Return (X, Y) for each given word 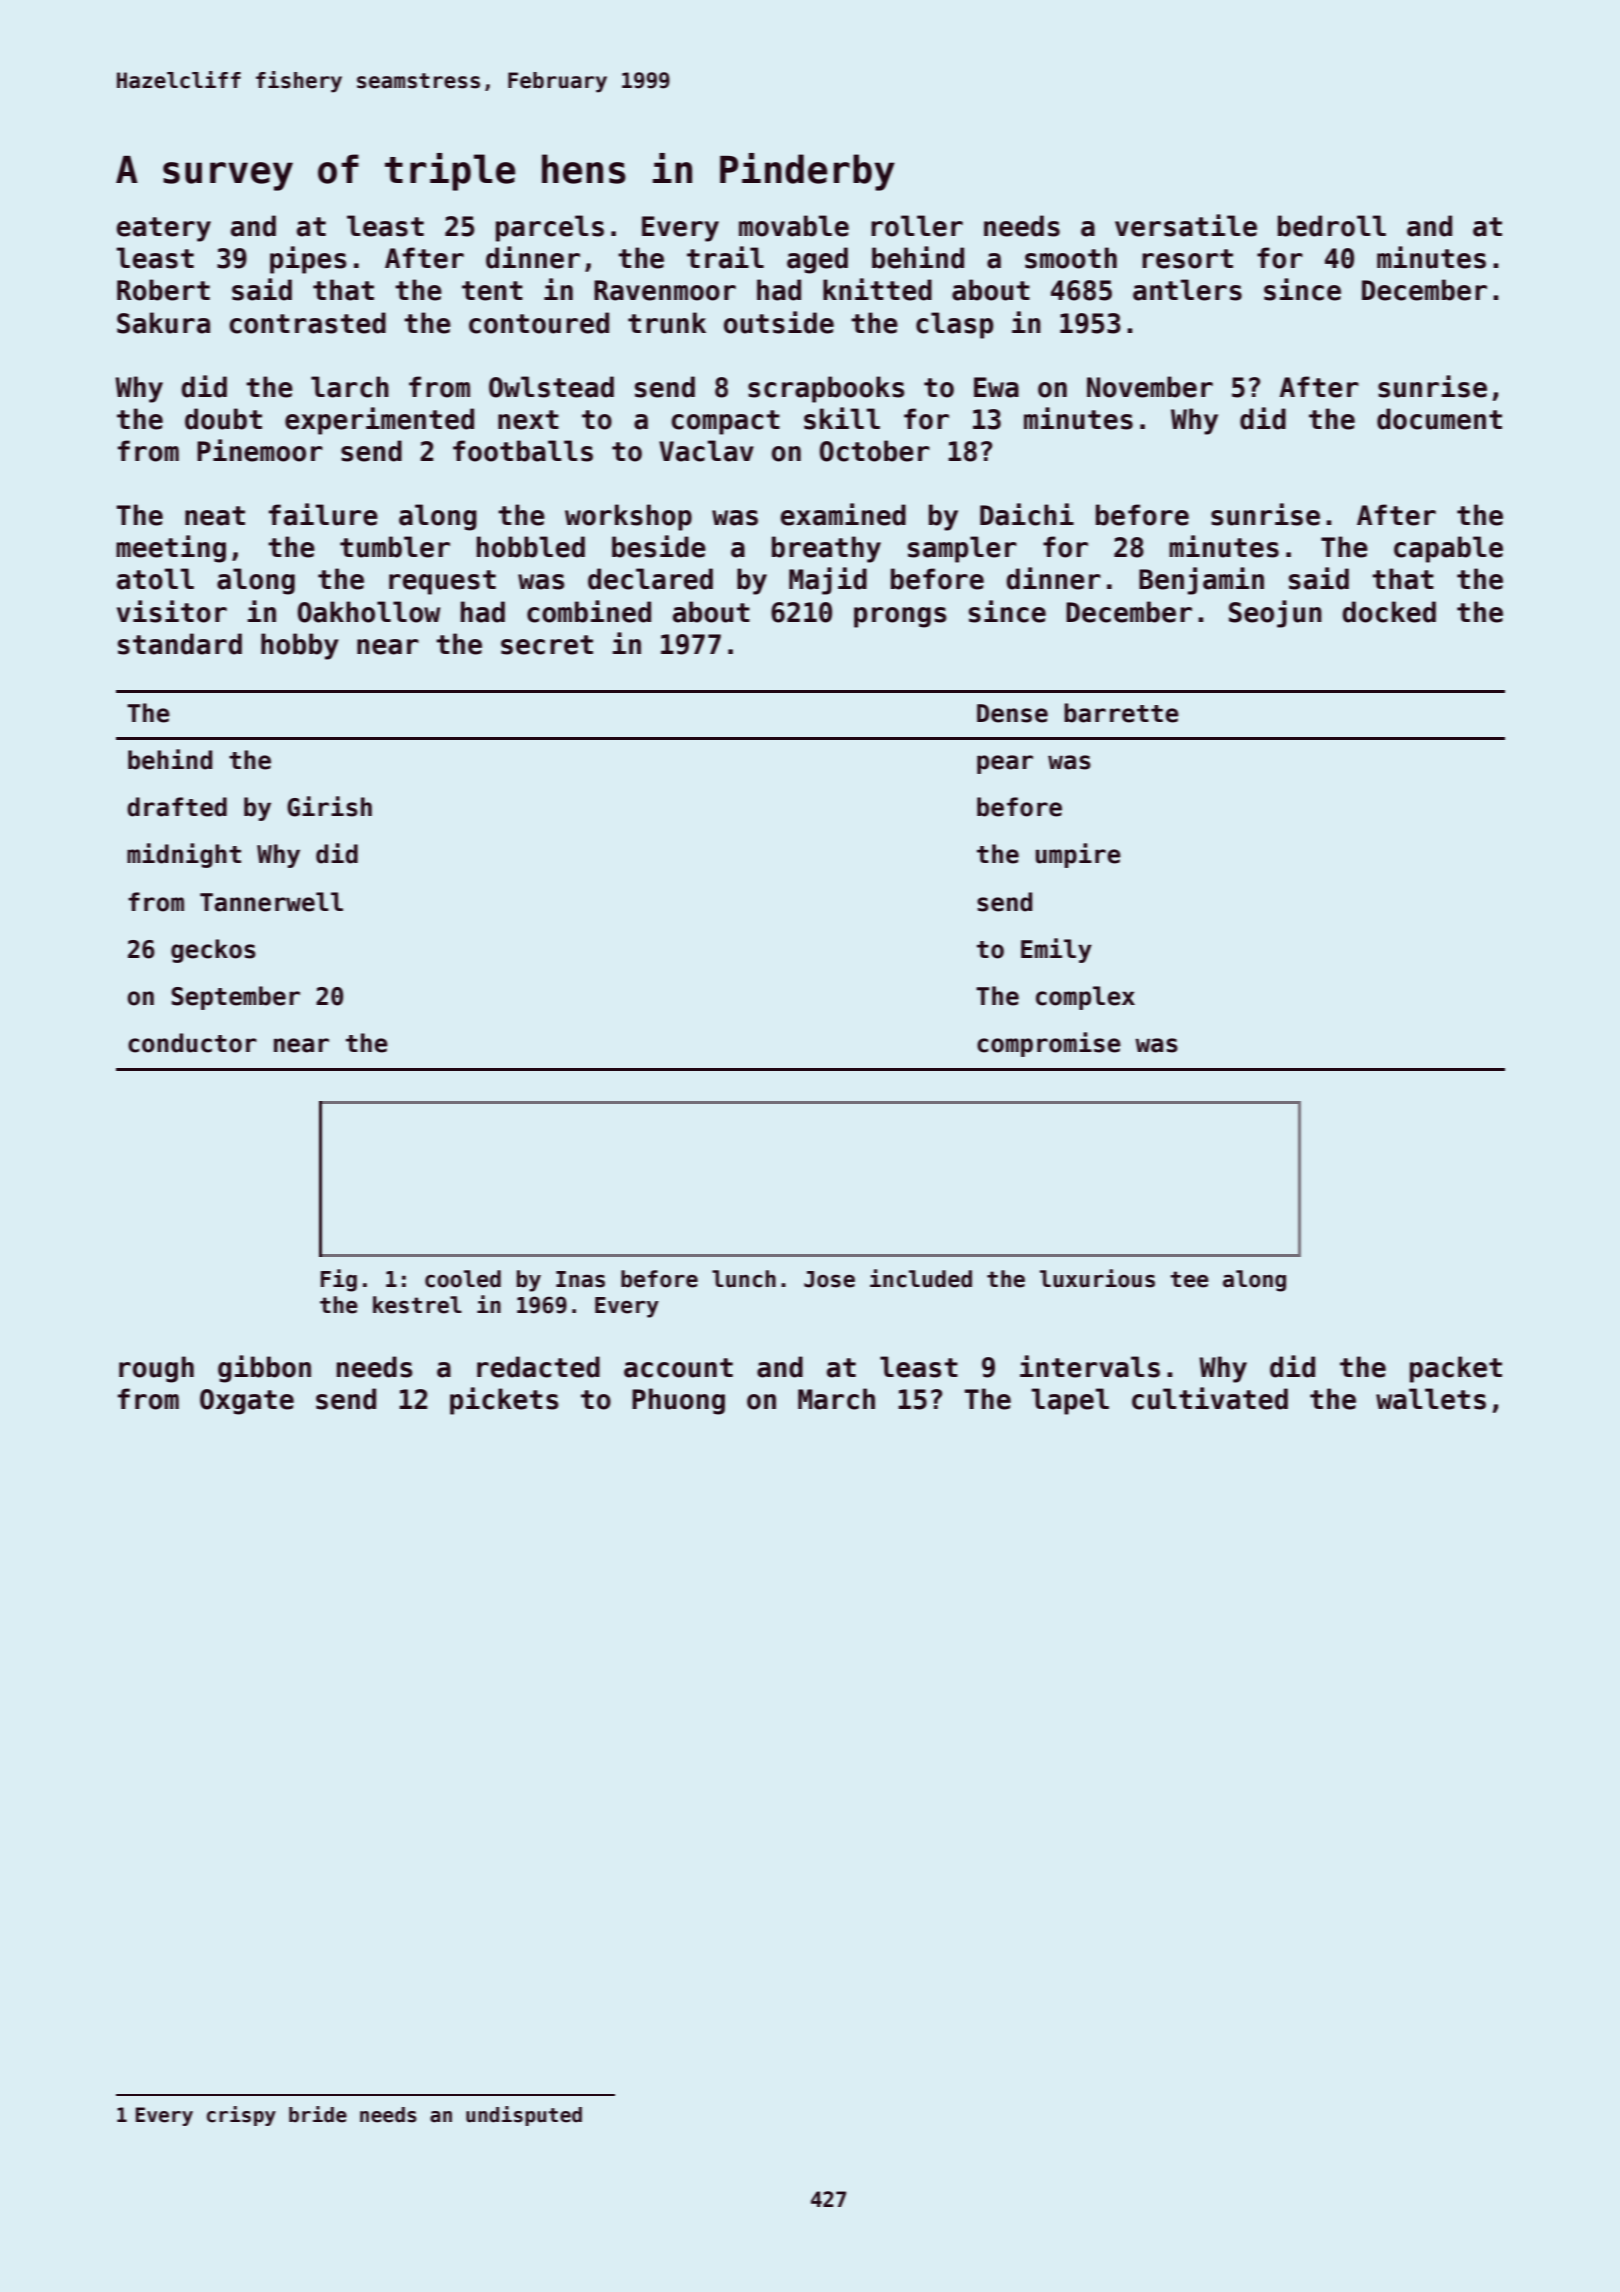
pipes (308, 260)
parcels (550, 228)
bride (318, 2114)
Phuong (678, 1401)
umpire (1078, 855)
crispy (241, 2116)
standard (180, 644)
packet (1456, 1369)
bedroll (1332, 226)
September (236, 998)
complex (1085, 998)
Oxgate (247, 1402)
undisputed (524, 2116)
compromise (1049, 1044)
